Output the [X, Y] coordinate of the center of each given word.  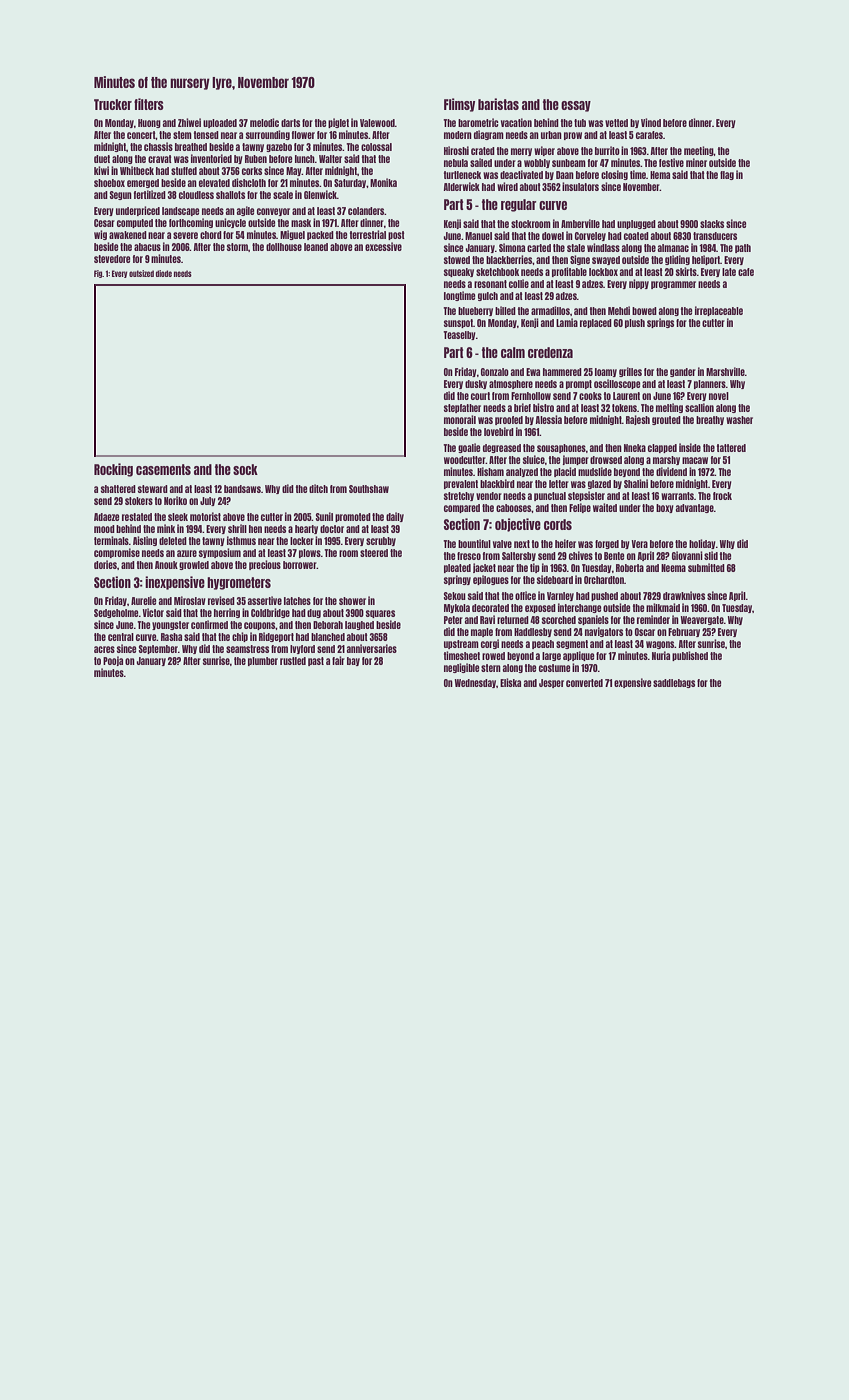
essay [576, 106]
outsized [141, 273]
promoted [353, 517]
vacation [516, 122]
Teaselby [459, 335]
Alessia [548, 419]
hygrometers [239, 583]
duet [102, 159]
